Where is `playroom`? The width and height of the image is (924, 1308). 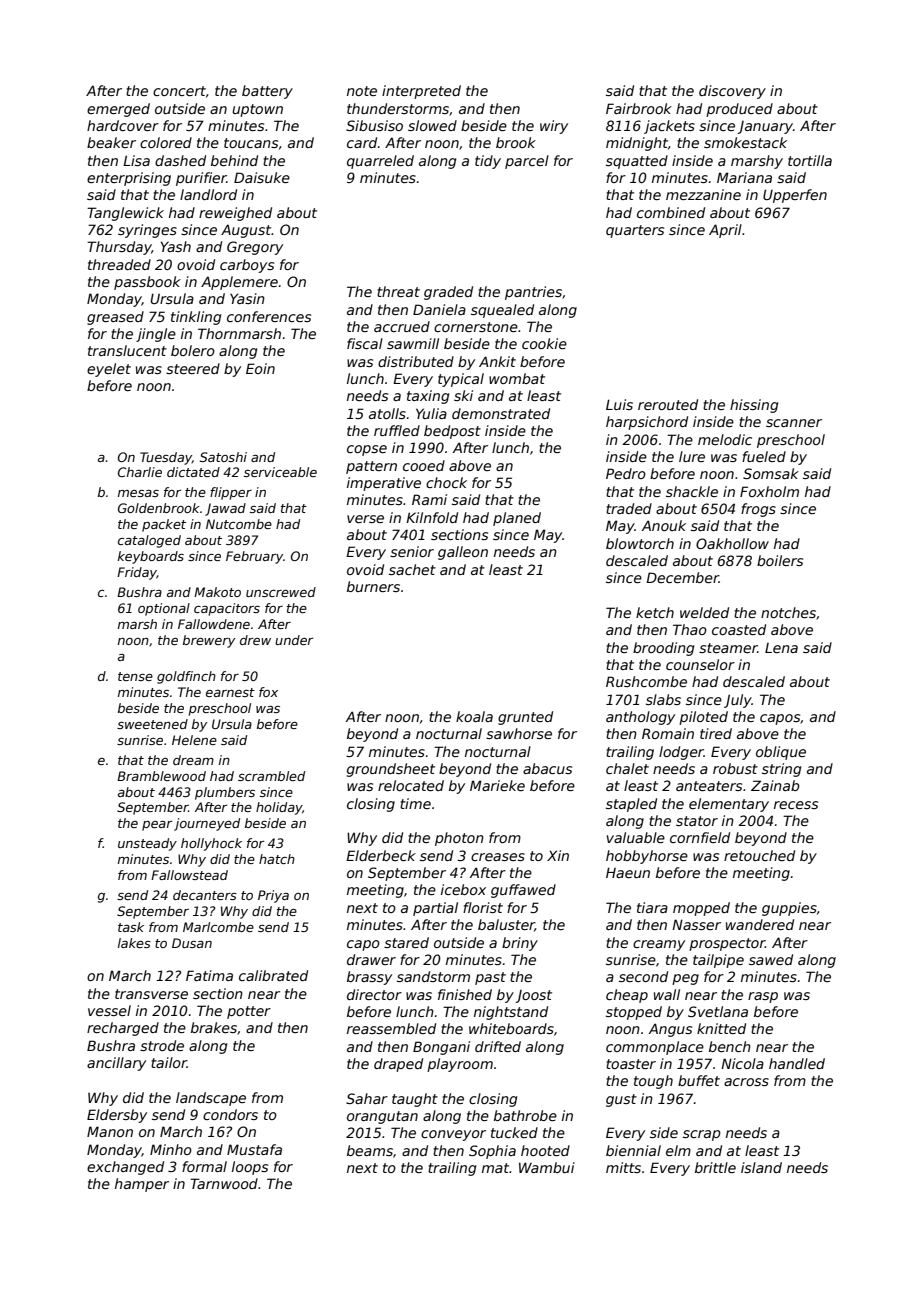
playroom is located at coordinates (460, 1065).
